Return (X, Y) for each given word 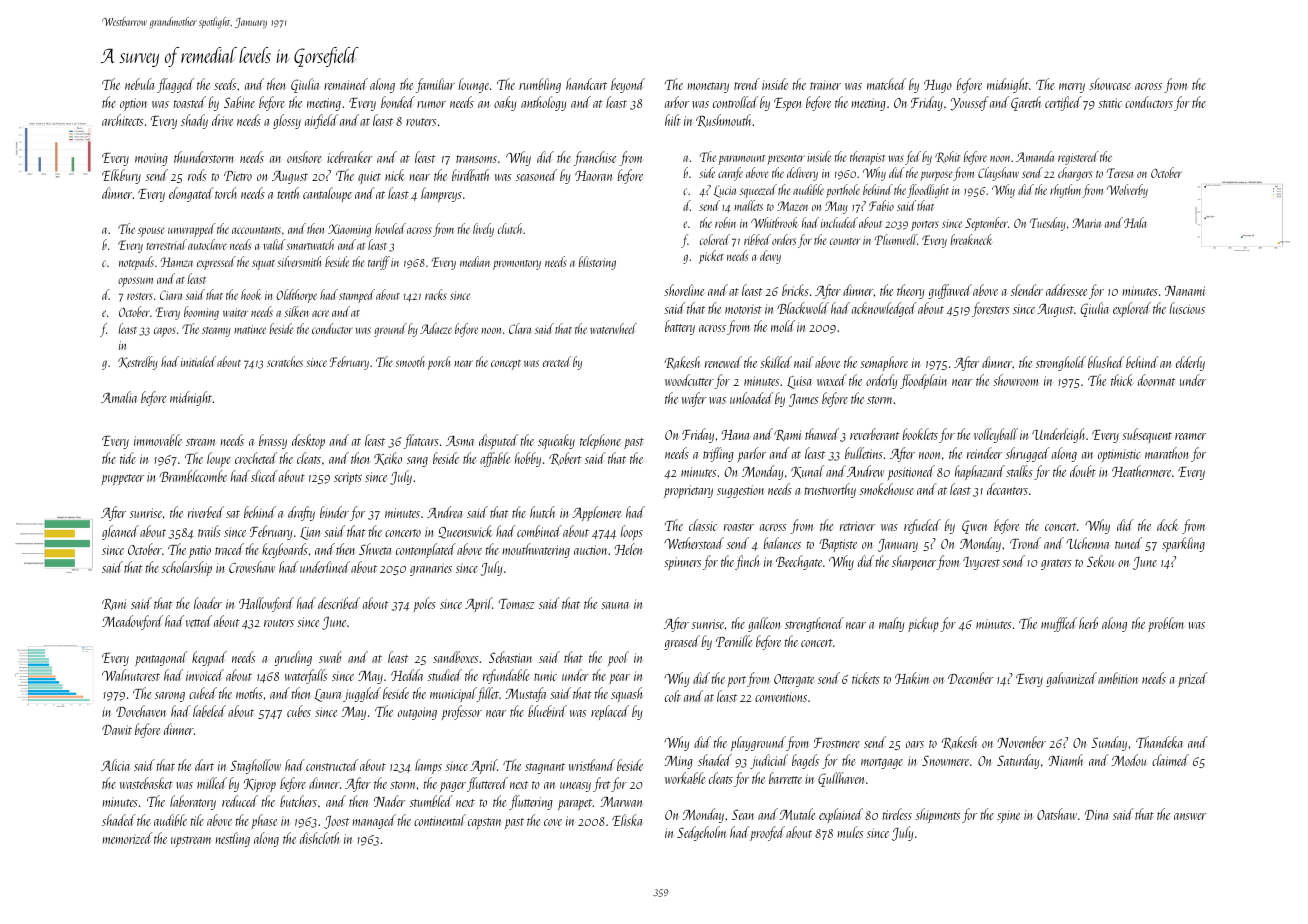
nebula (139, 84)
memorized (127, 838)
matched (886, 84)
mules (850, 832)
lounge (474, 85)
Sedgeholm (702, 833)
